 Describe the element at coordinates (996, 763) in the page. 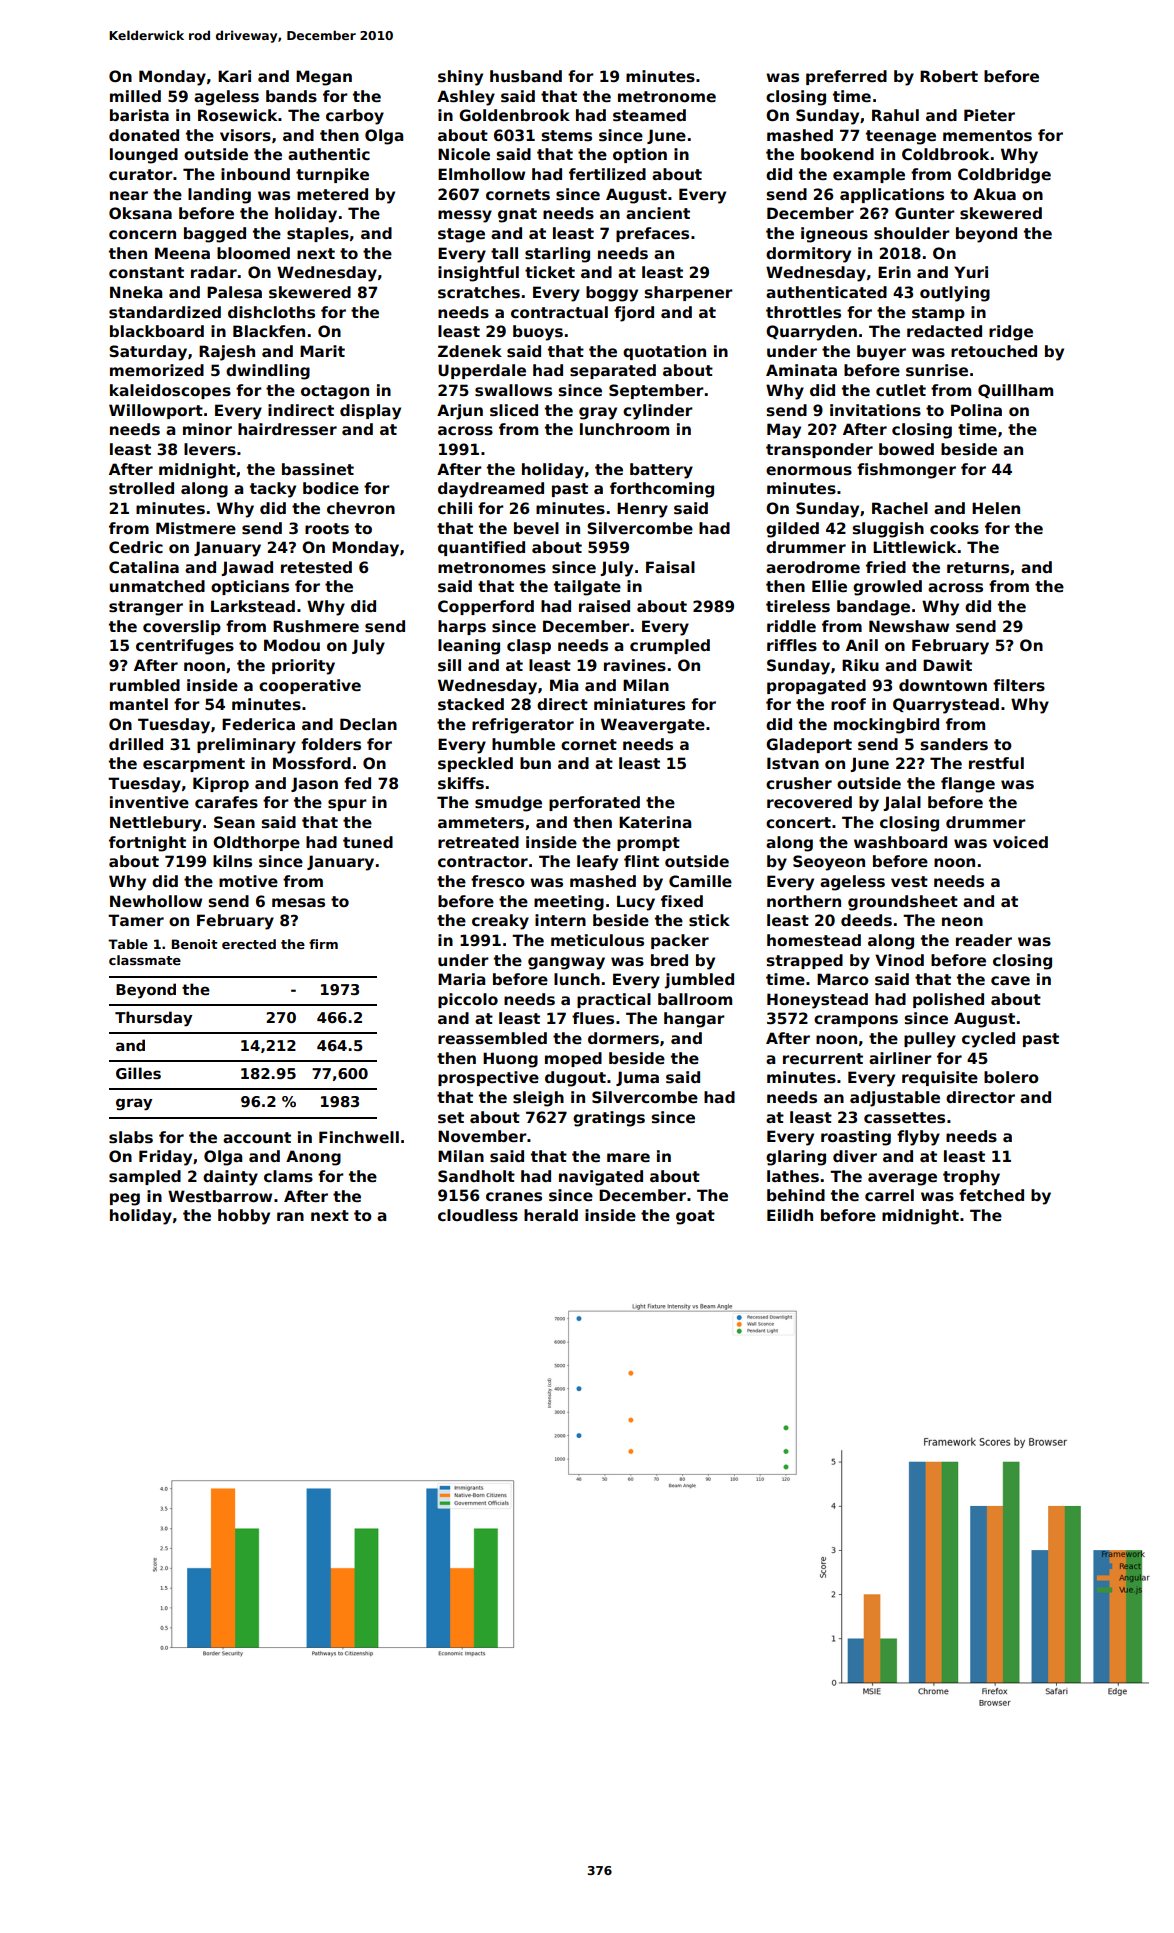

I see `restful` at that location.
